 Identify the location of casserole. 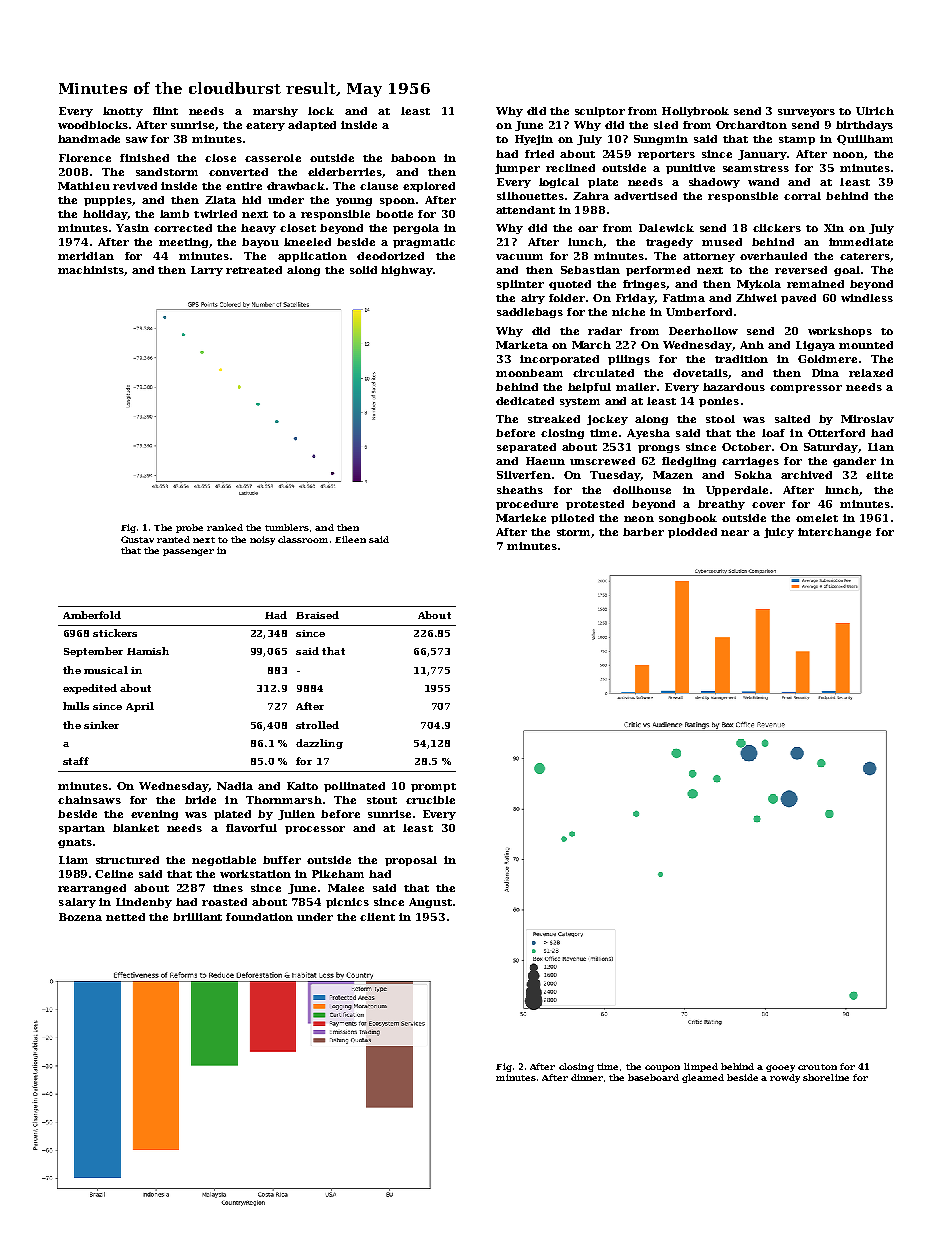
(273, 158).
